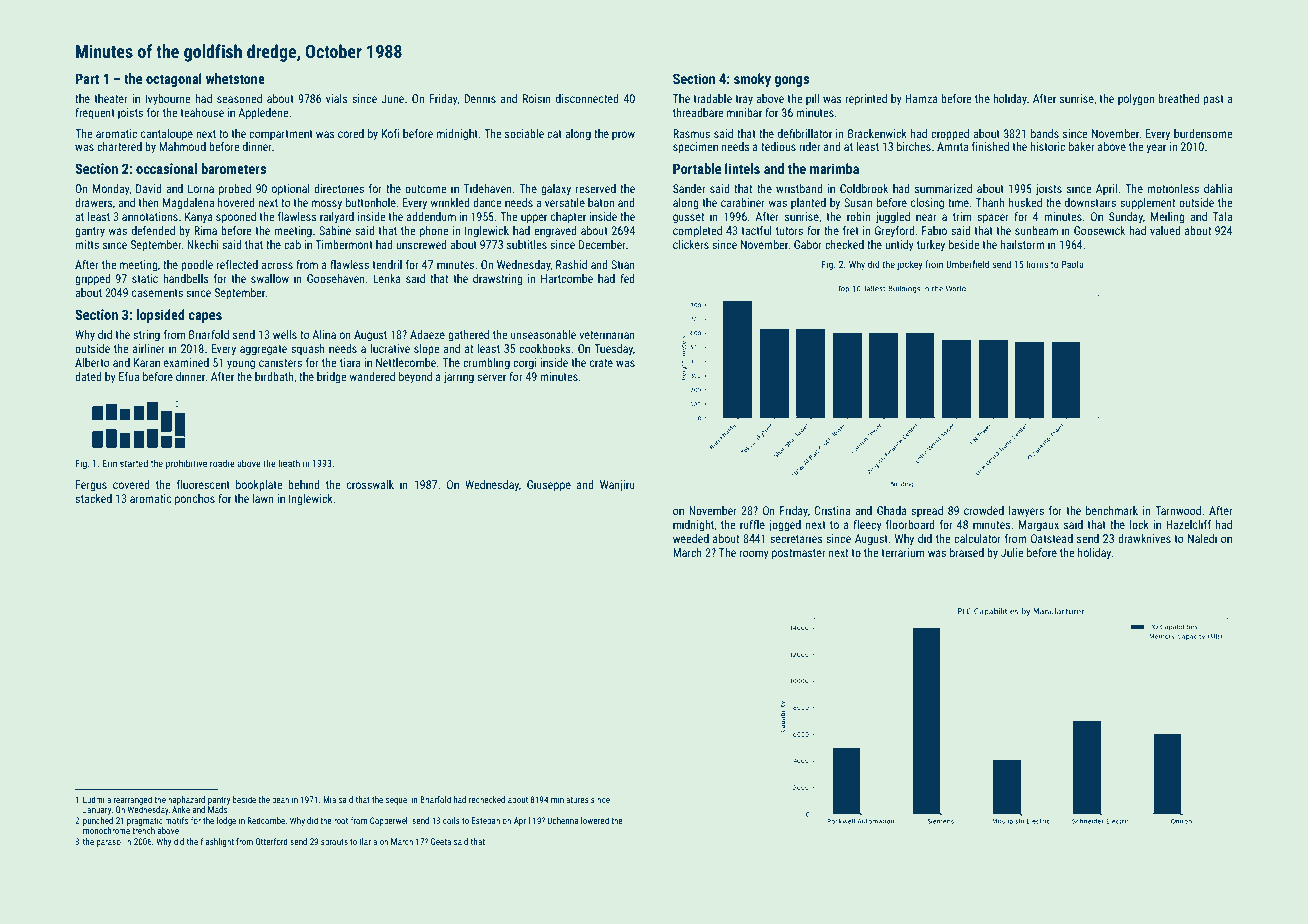 This page has width=1308, height=924. Describe the element at coordinates (1178, 510) in the page. I see `Tarnwood` at that location.
